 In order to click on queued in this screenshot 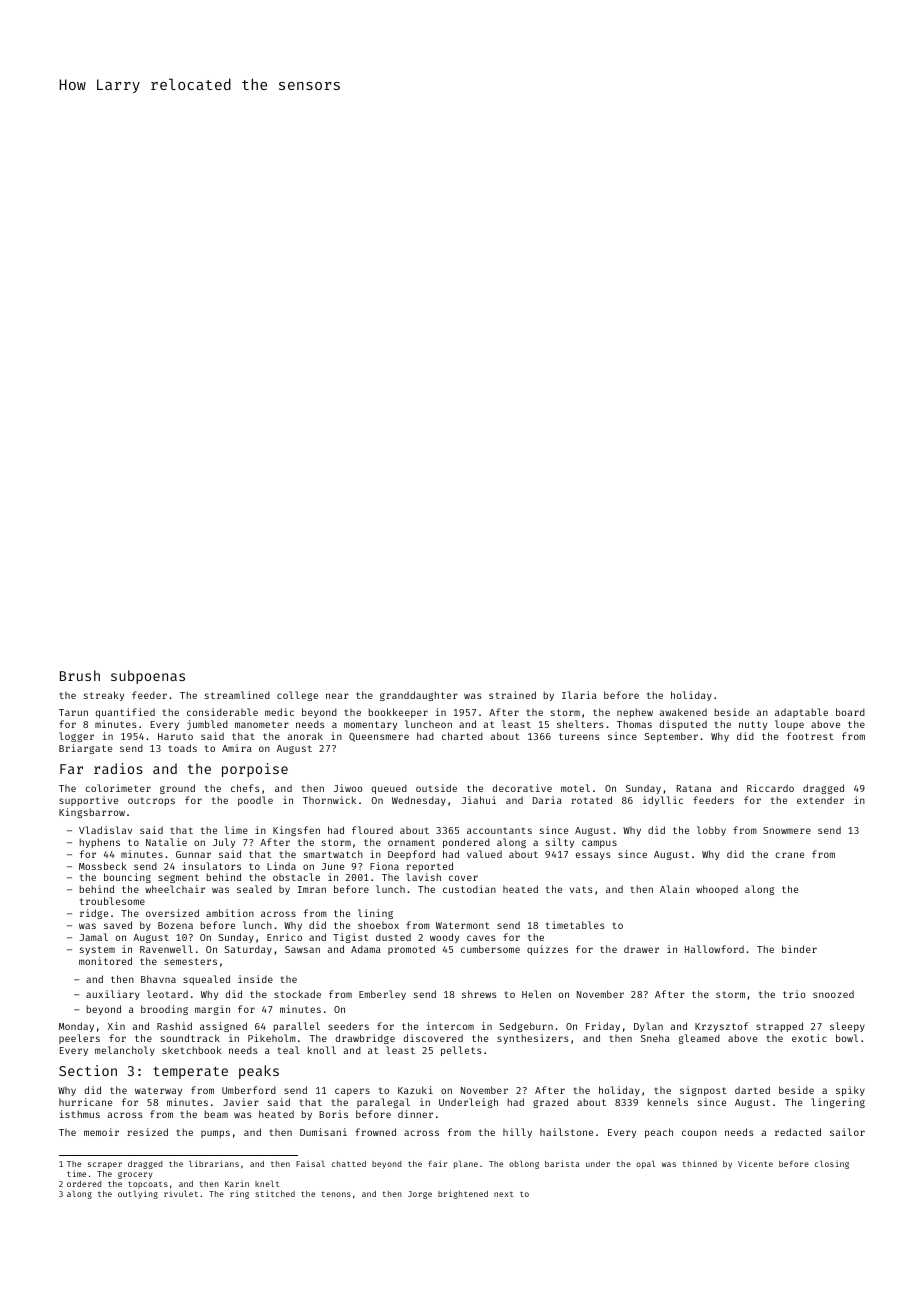, I will do `click(389, 789)`.
